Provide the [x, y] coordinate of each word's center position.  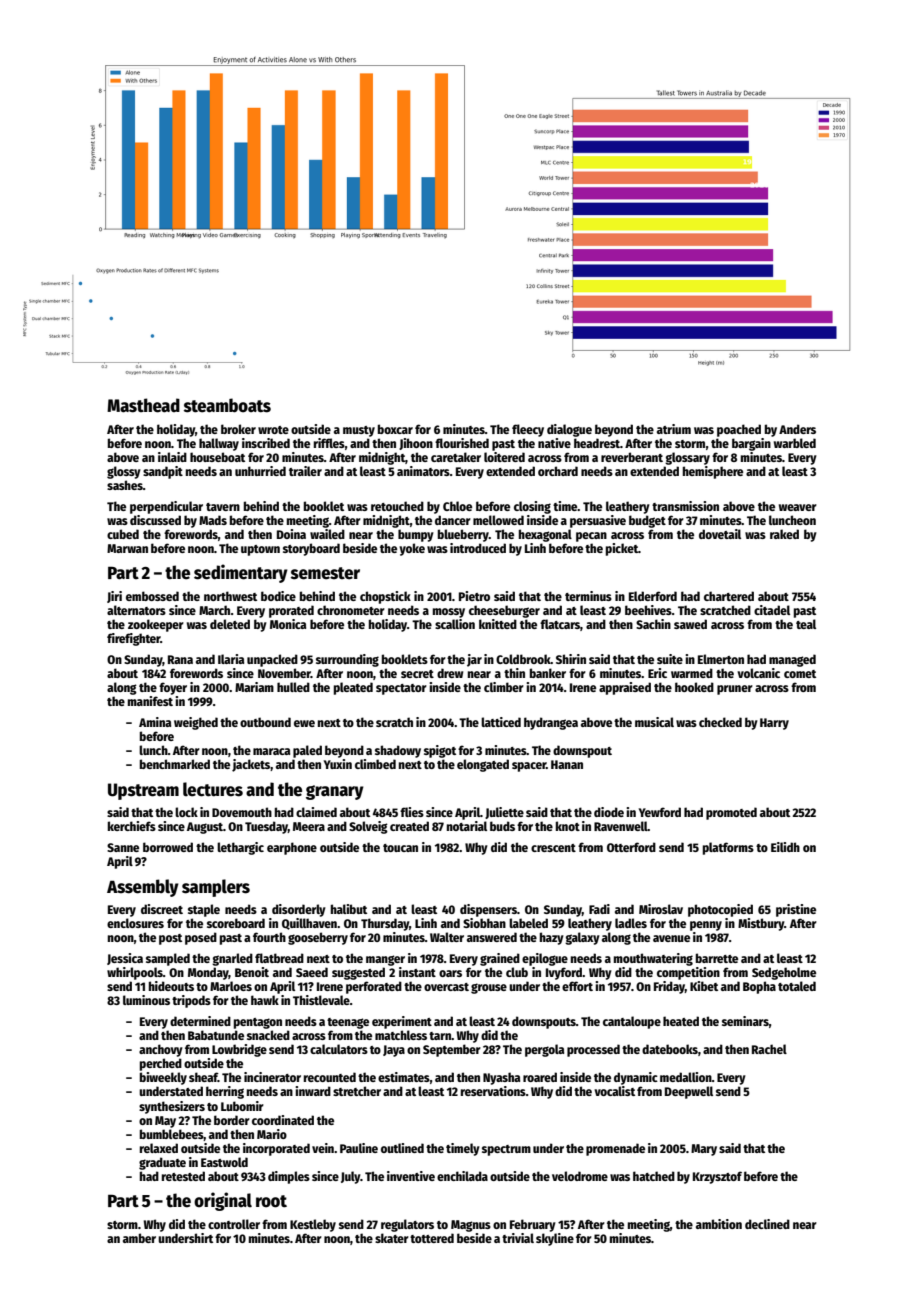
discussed [155, 520]
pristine [796, 910]
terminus [588, 596]
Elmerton [721, 659]
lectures [213, 789]
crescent [553, 848]
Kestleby [313, 1225]
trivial [518, 1238]
